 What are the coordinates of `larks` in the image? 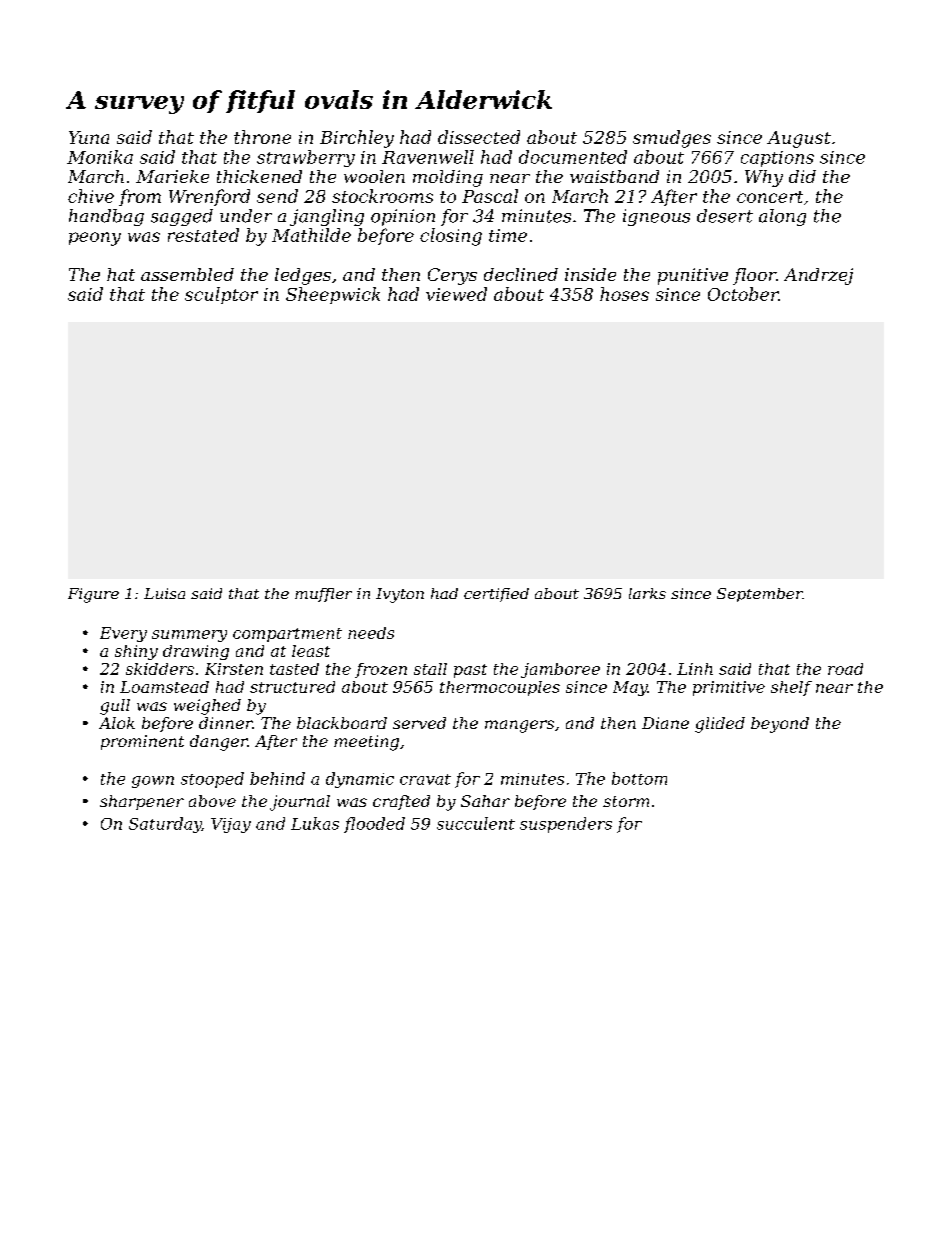 It's located at (647, 593).
